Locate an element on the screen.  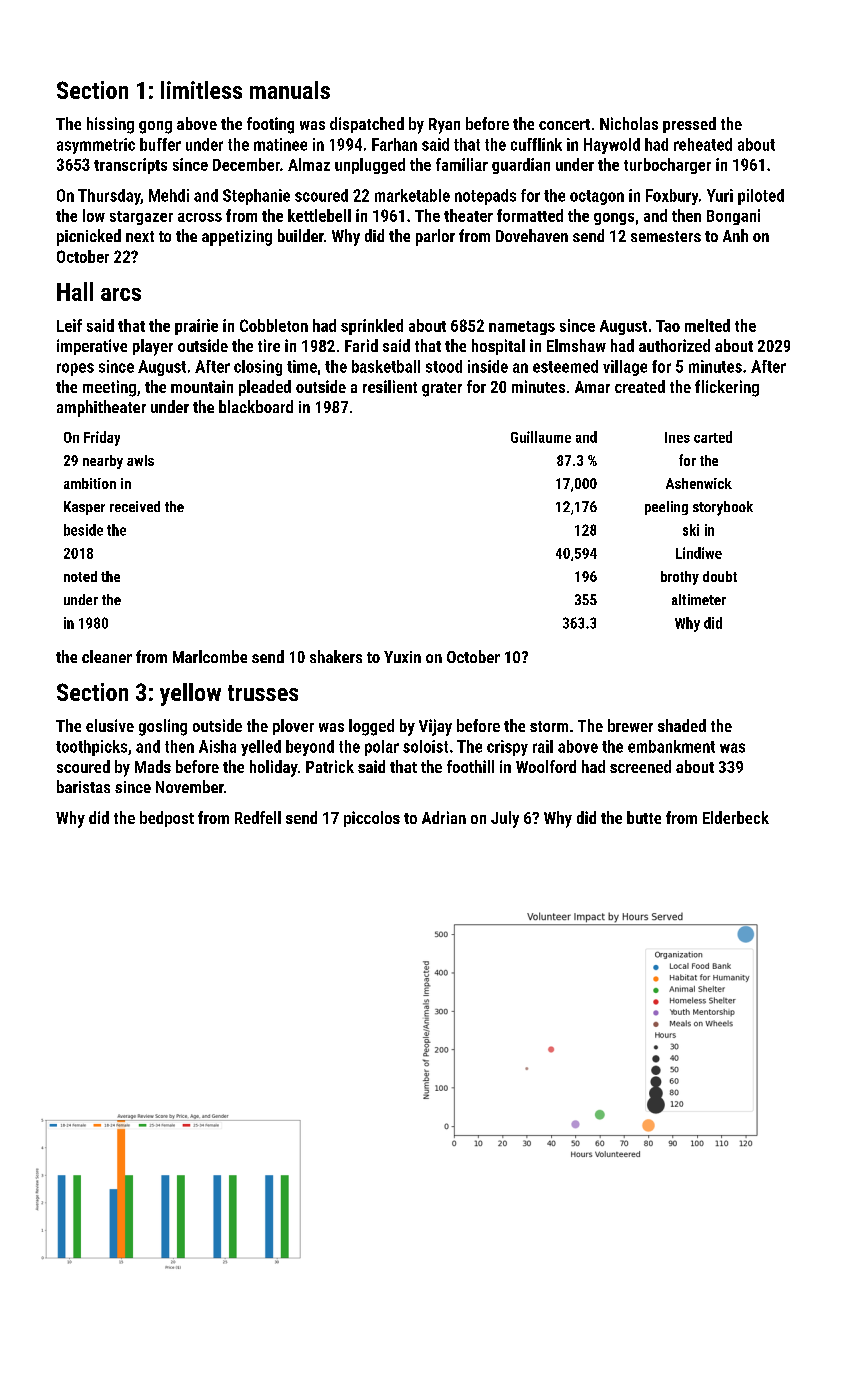
pressed is located at coordinates (689, 125).
